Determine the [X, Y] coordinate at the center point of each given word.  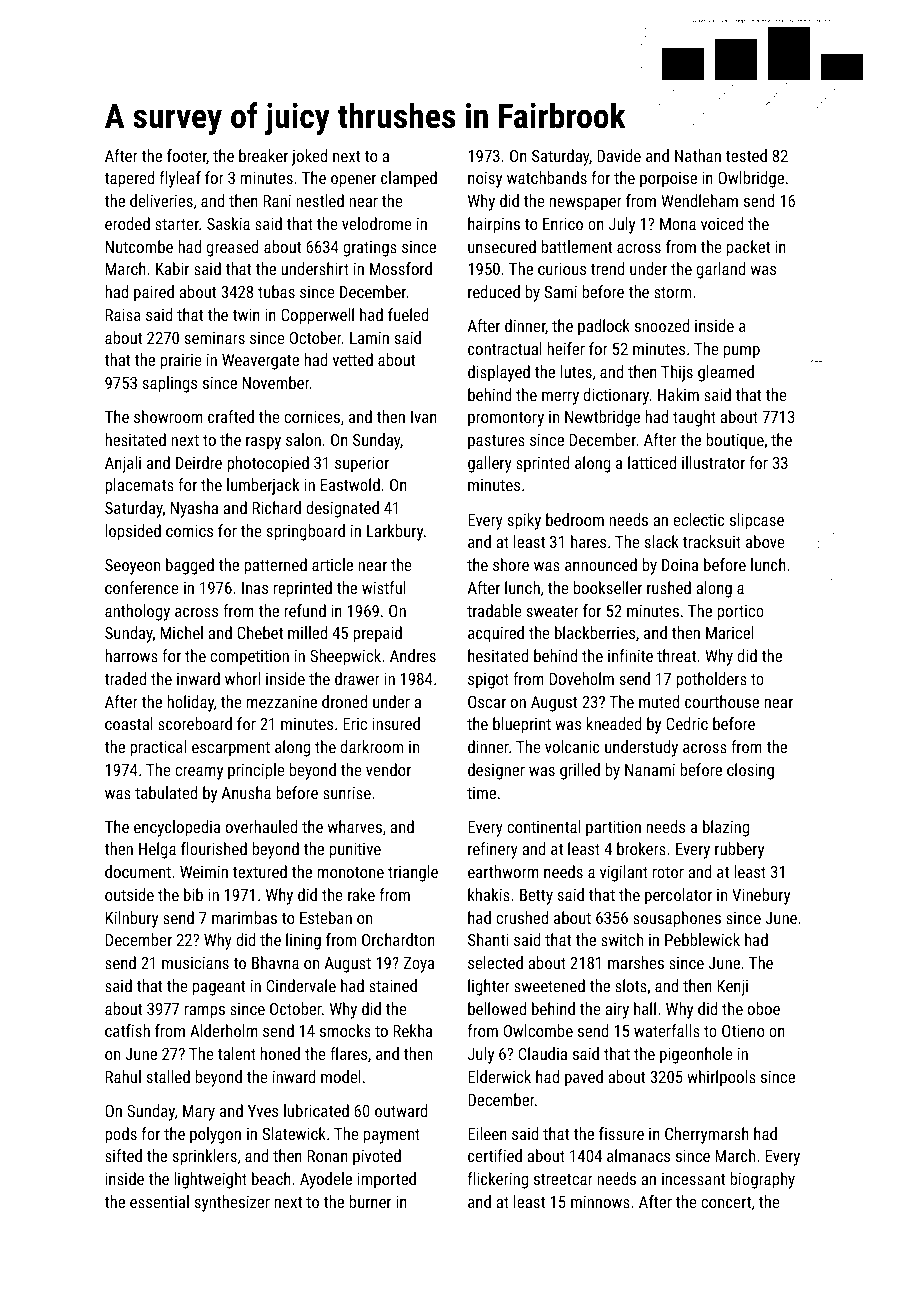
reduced [494, 291]
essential [159, 1201]
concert [726, 1202]
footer [187, 156]
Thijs [677, 373]
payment [392, 1136]
